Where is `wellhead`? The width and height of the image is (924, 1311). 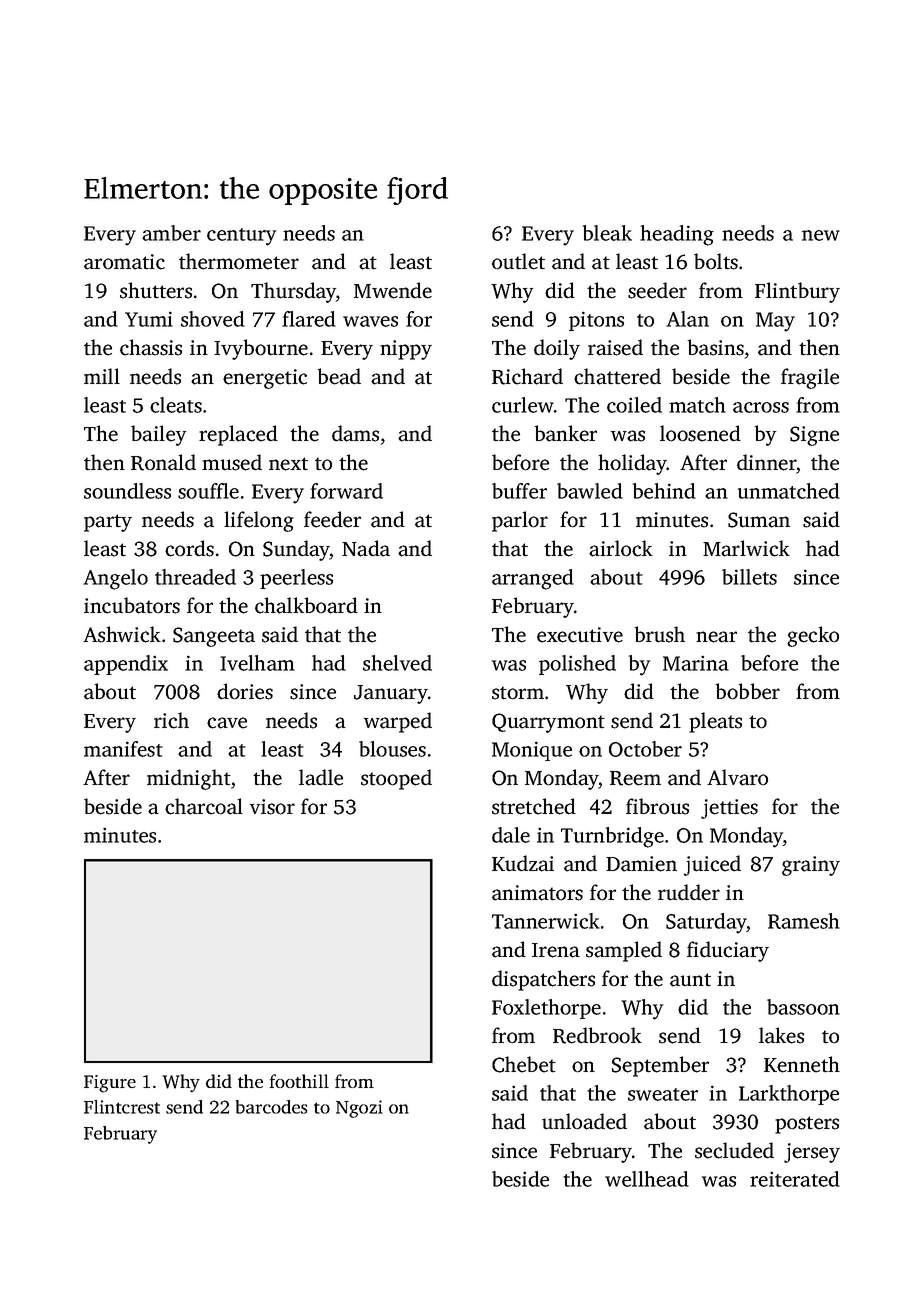 wellhead is located at coordinates (647, 1179).
